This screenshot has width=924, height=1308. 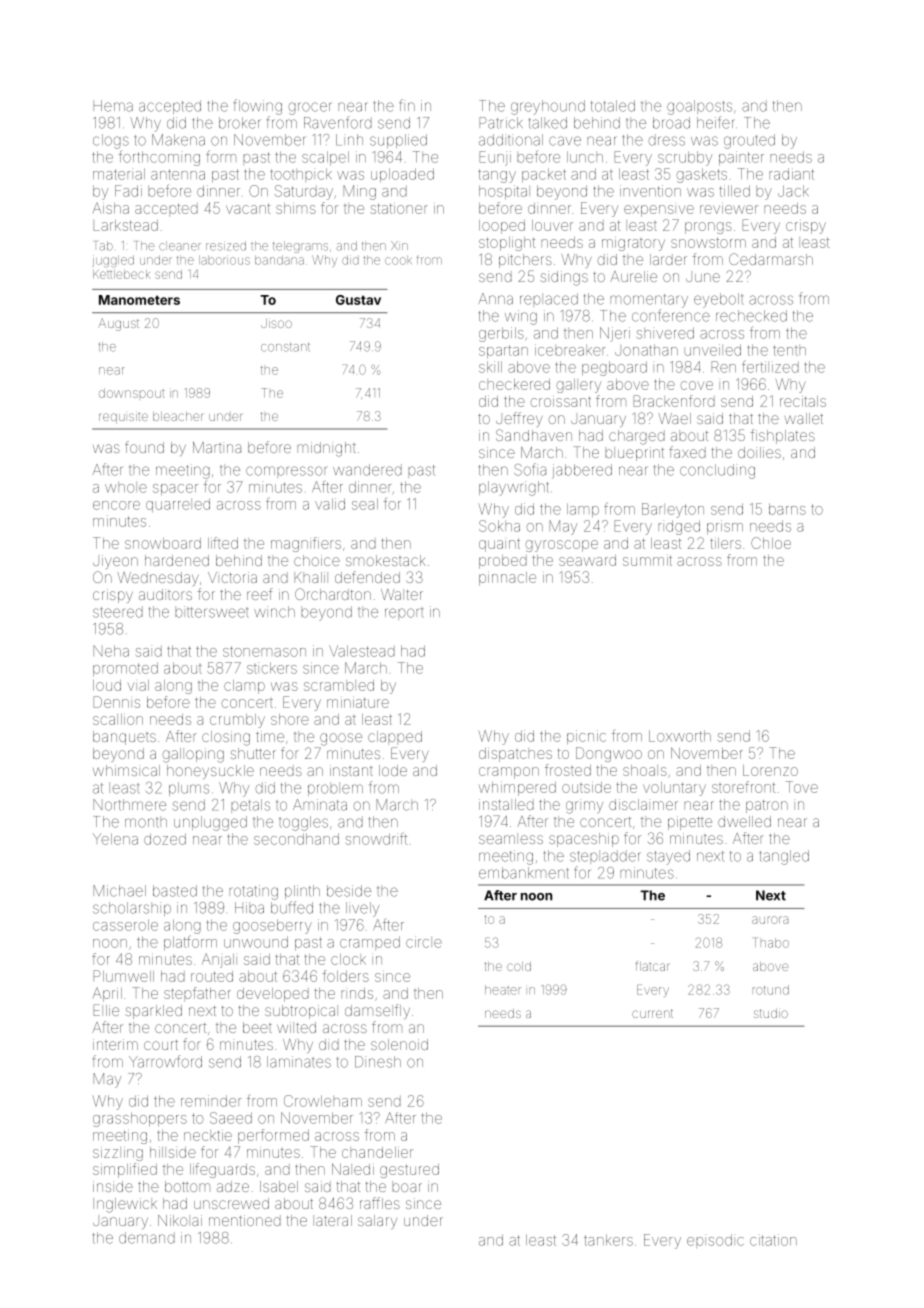 I want to click on pinnacle, so click(x=507, y=579).
